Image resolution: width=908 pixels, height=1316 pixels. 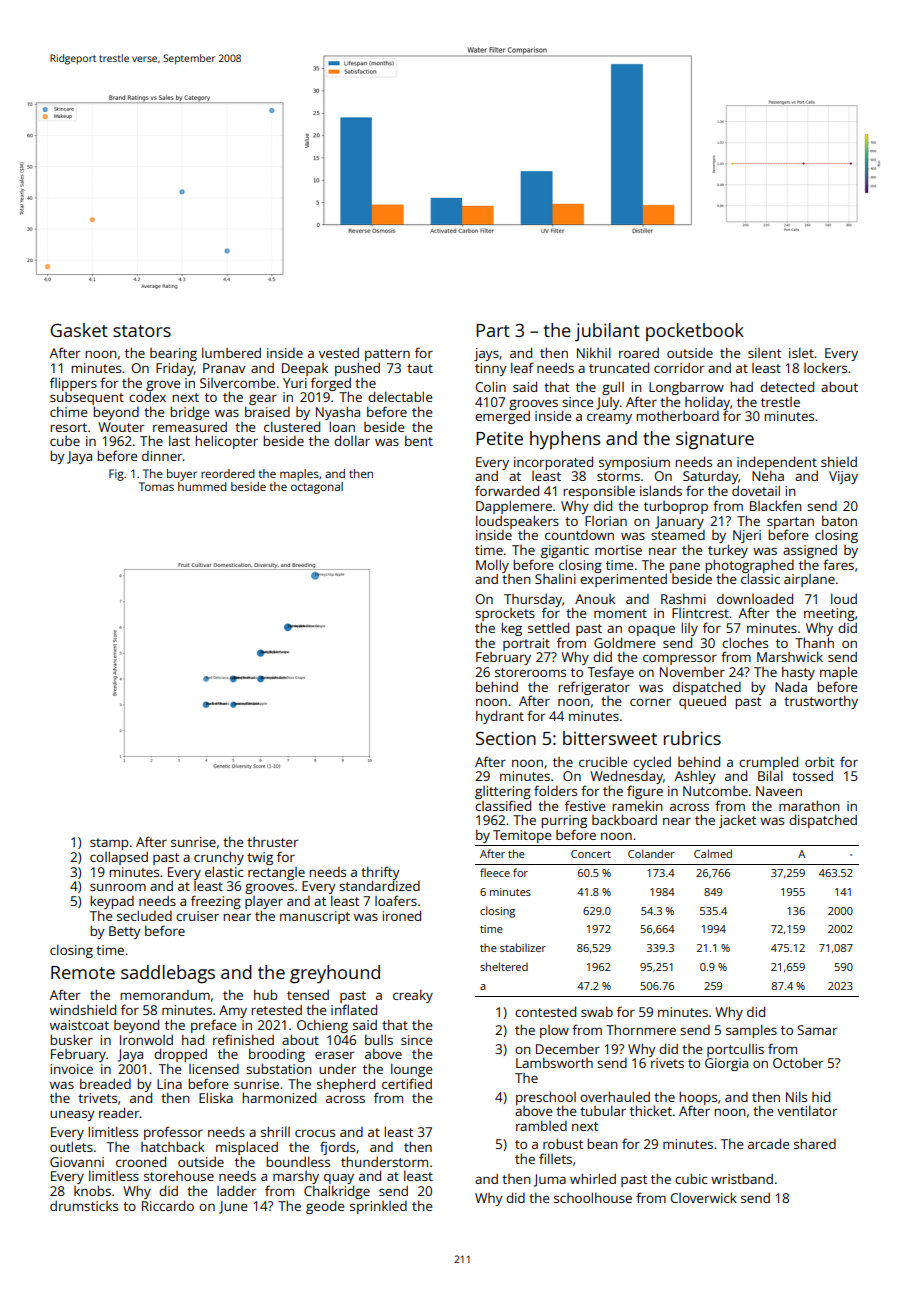 What do you see at coordinates (272, 842) in the screenshot?
I see `thruster` at bounding box center [272, 842].
